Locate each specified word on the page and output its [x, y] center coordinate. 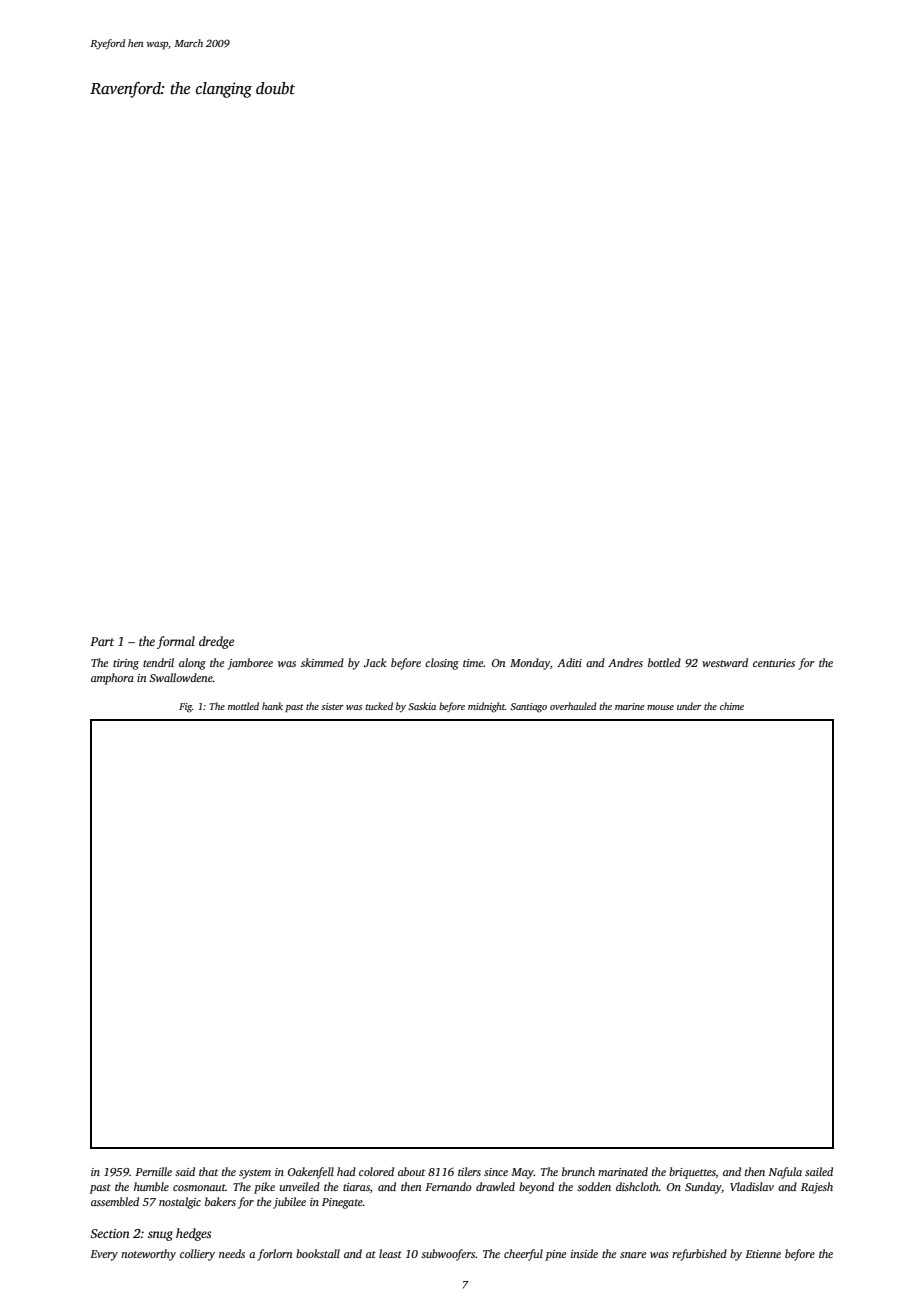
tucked [379, 706]
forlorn [274, 1255]
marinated [623, 1171]
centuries [774, 663]
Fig [185, 708]
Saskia [422, 706]
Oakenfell [311, 1173]
